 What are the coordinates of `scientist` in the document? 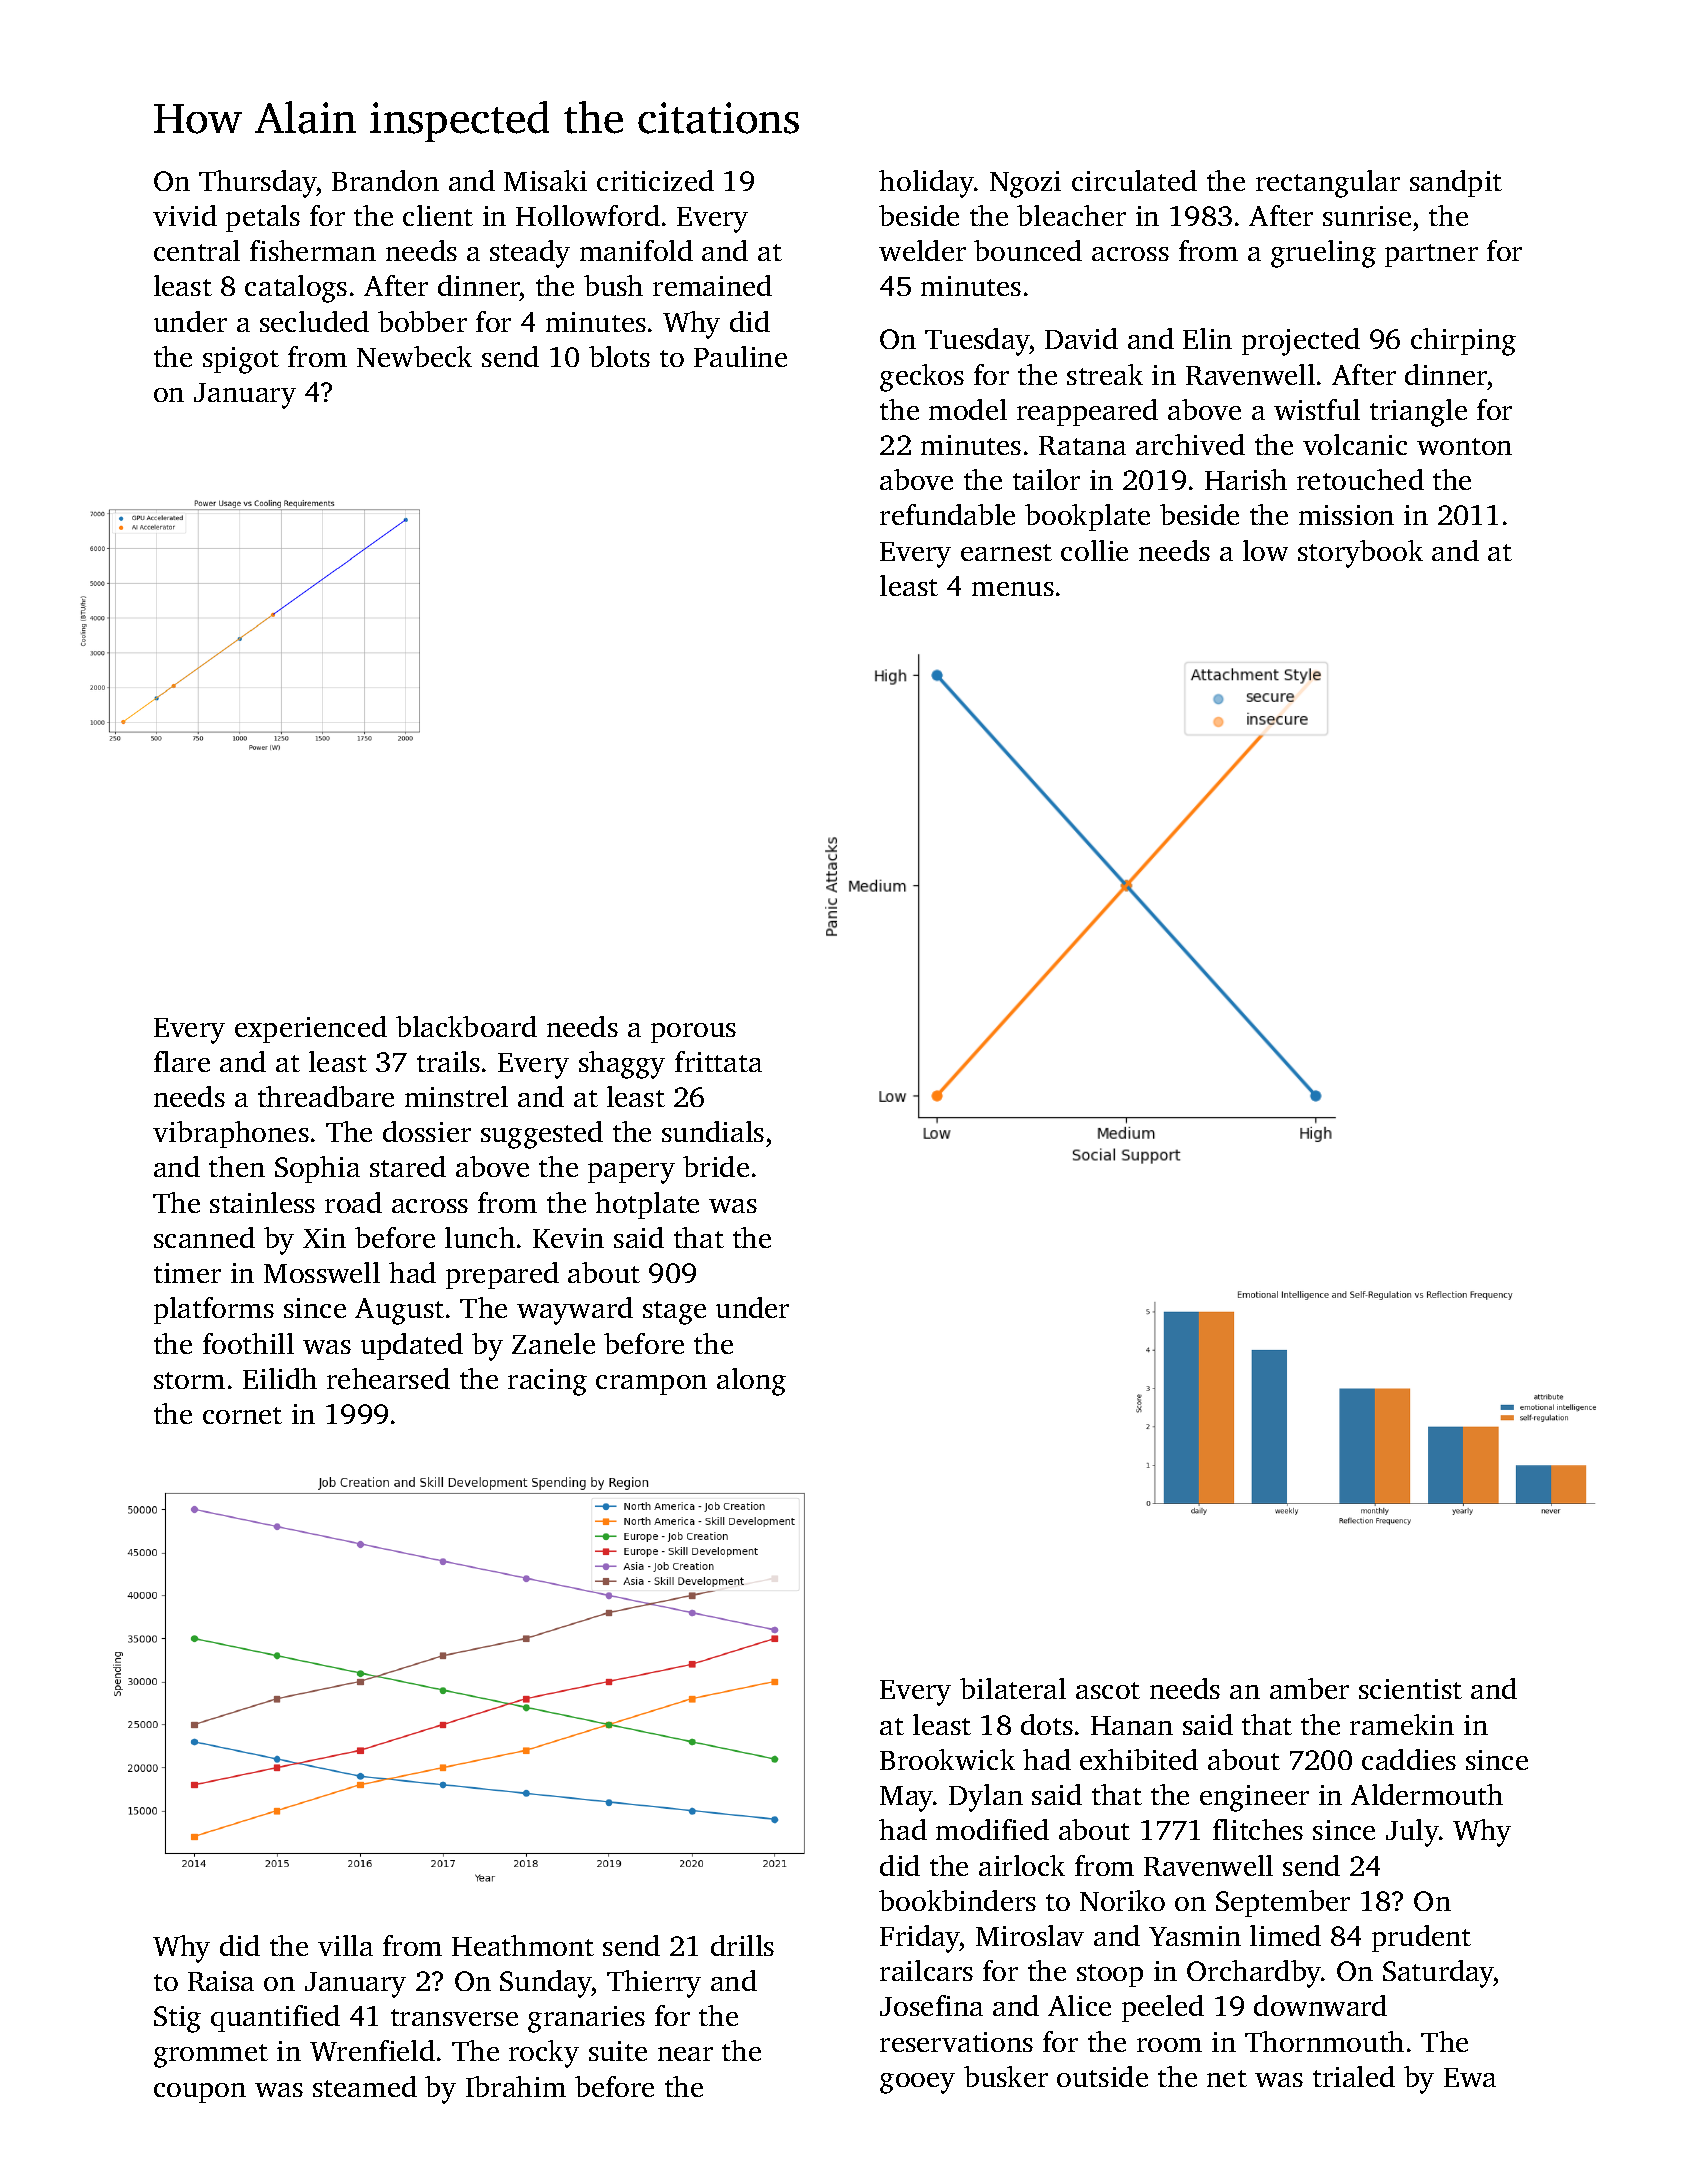 It's located at (1410, 1689).
